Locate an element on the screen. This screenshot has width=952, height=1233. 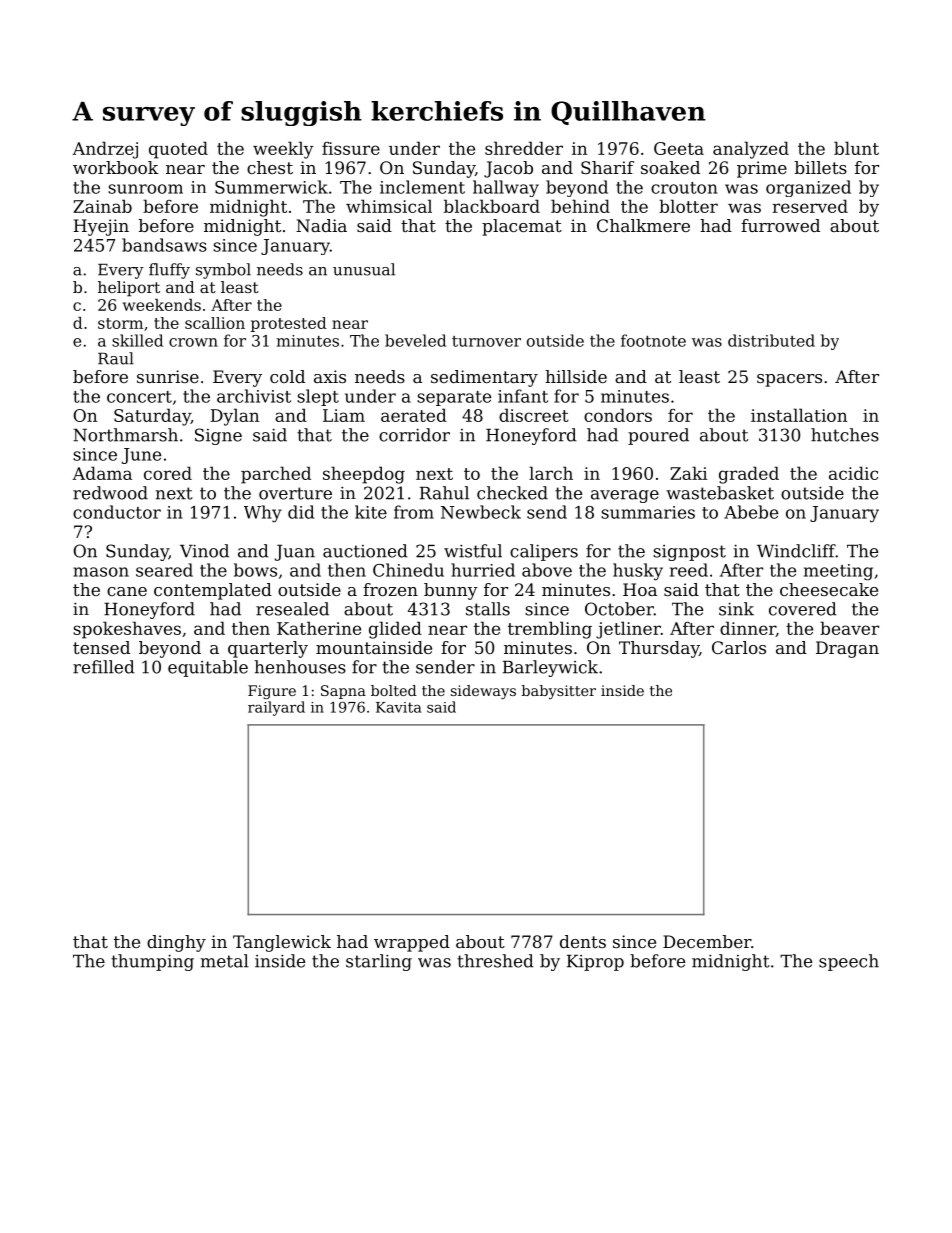
concert is located at coordinates (139, 397).
